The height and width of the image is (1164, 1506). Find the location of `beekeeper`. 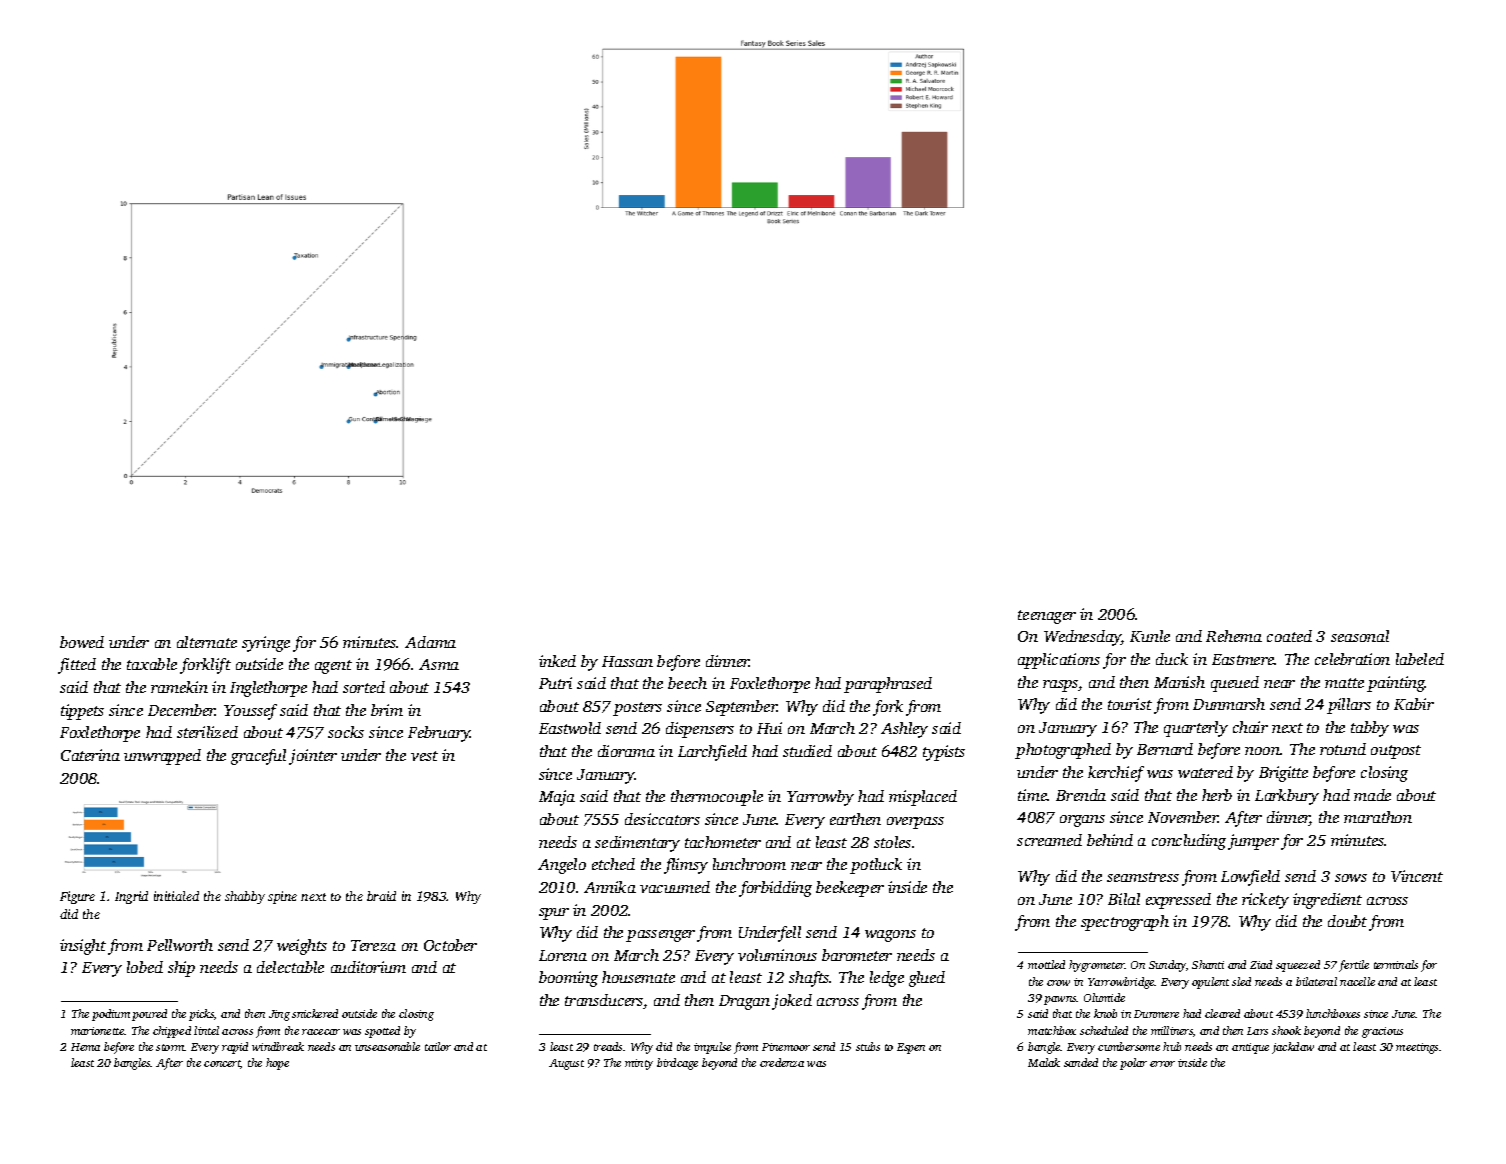

beekeeper is located at coordinates (850, 889).
